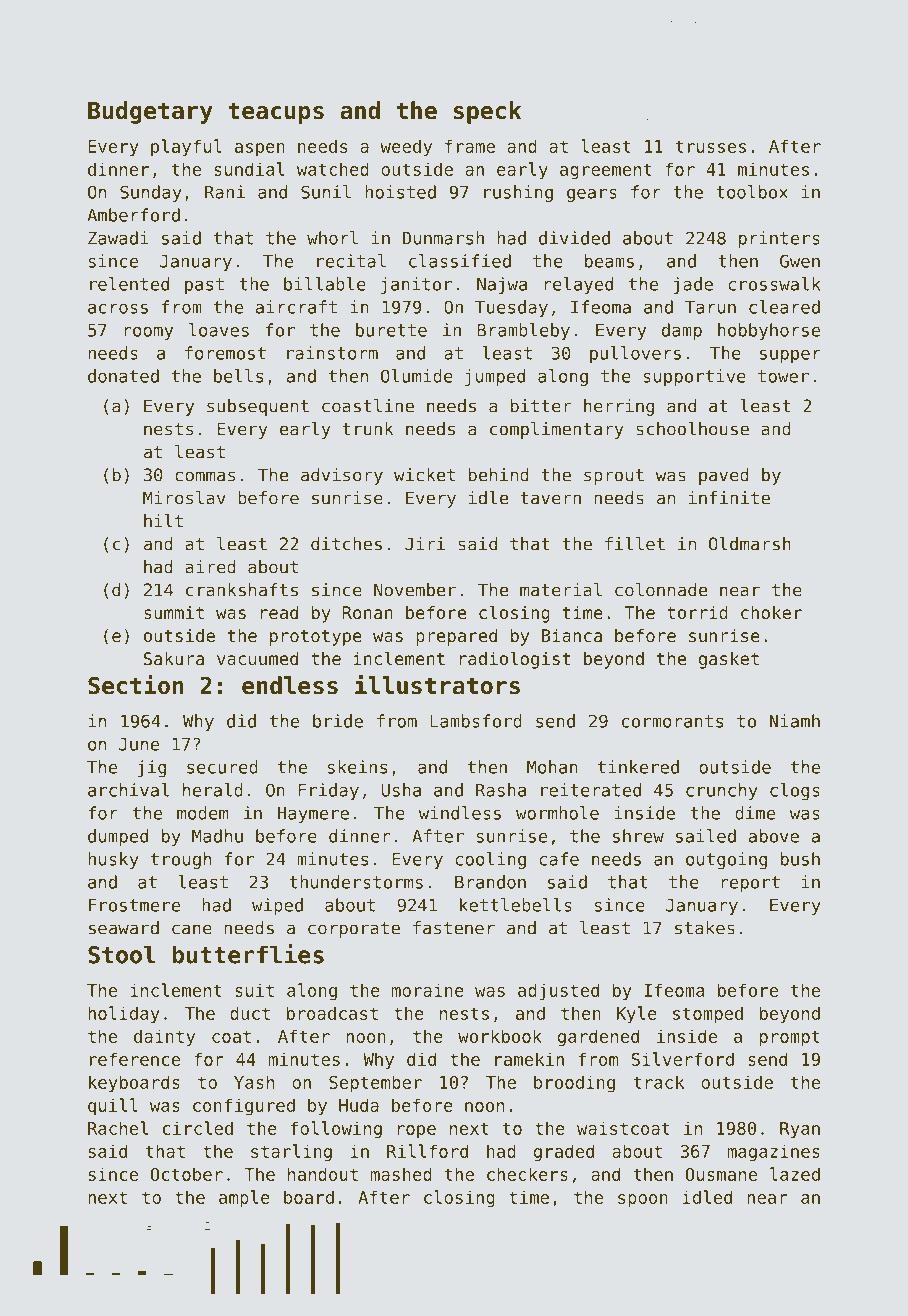  I want to click on prompt, so click(790, 1038).
